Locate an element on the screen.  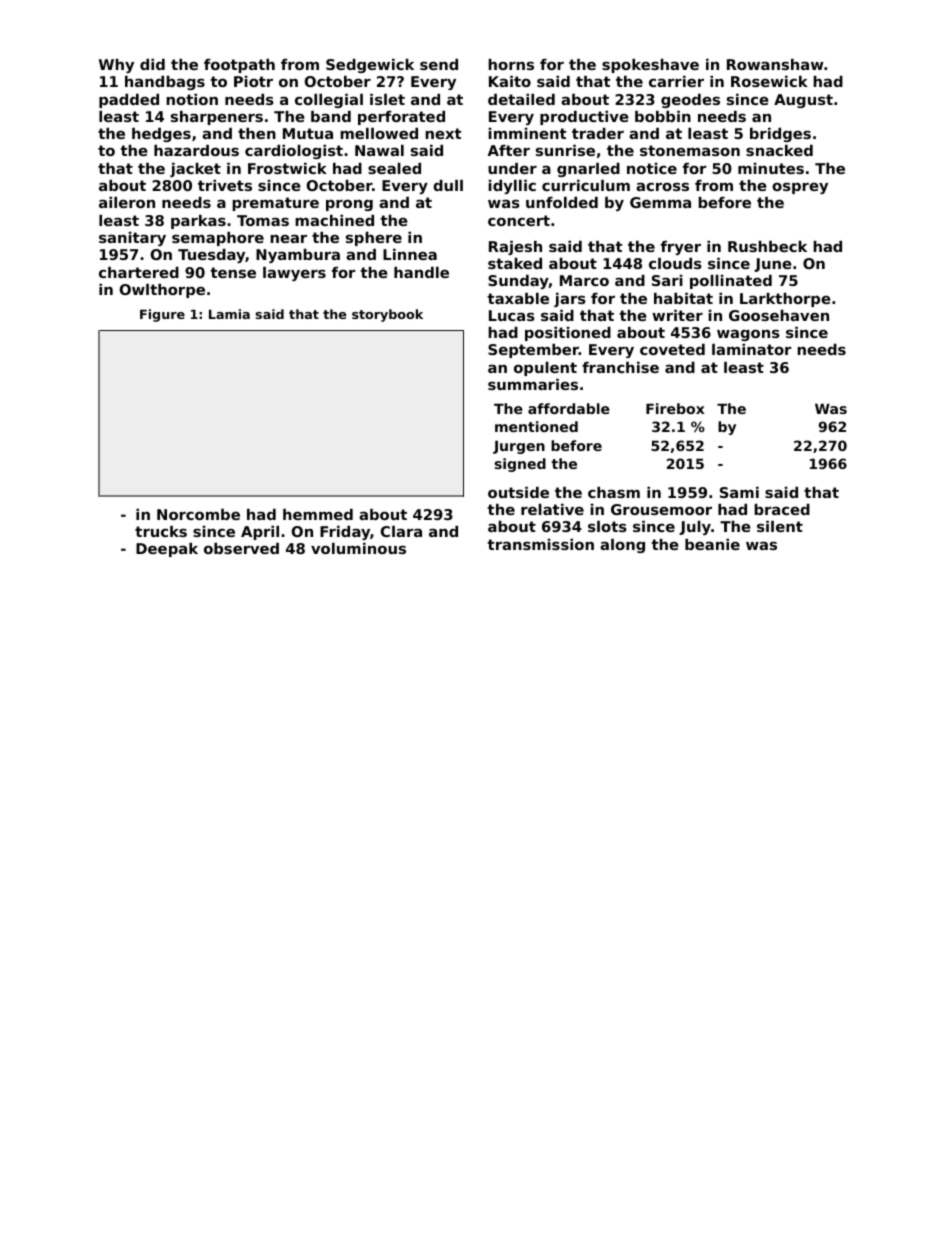
fryer is located at coordinates (681, 248).
